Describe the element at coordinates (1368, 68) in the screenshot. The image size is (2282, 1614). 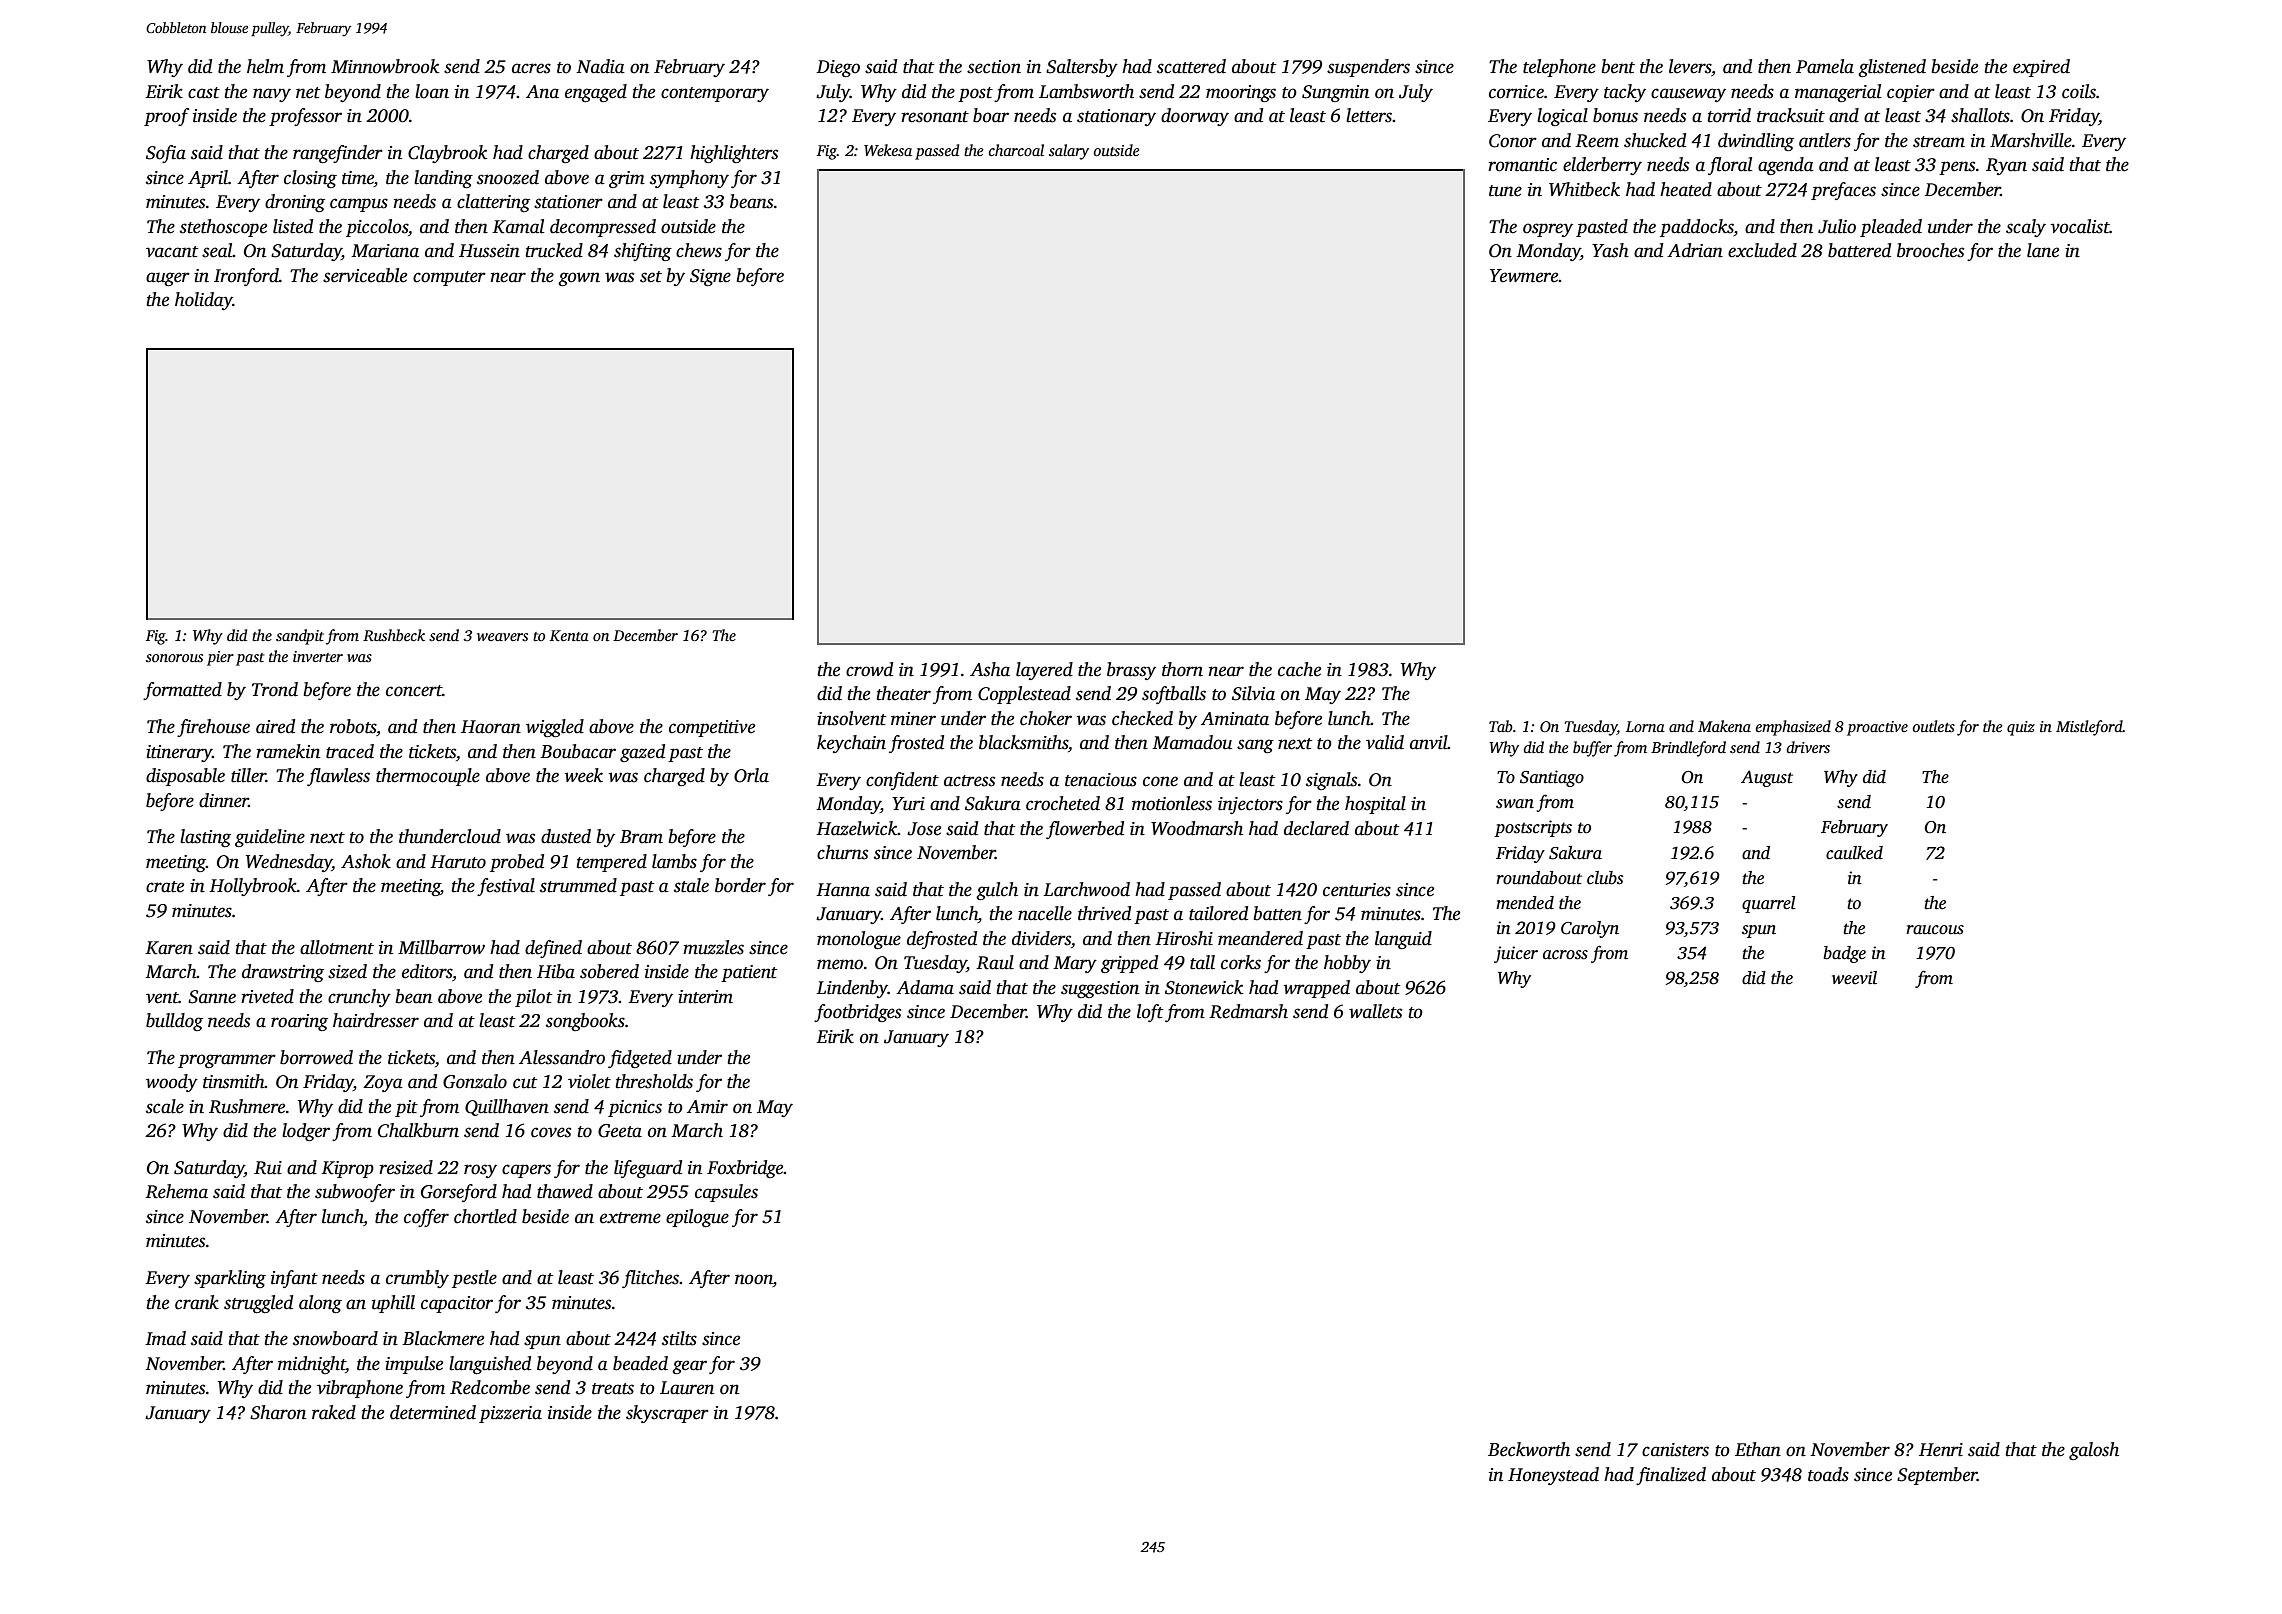
I see `suspenders` at that location.
